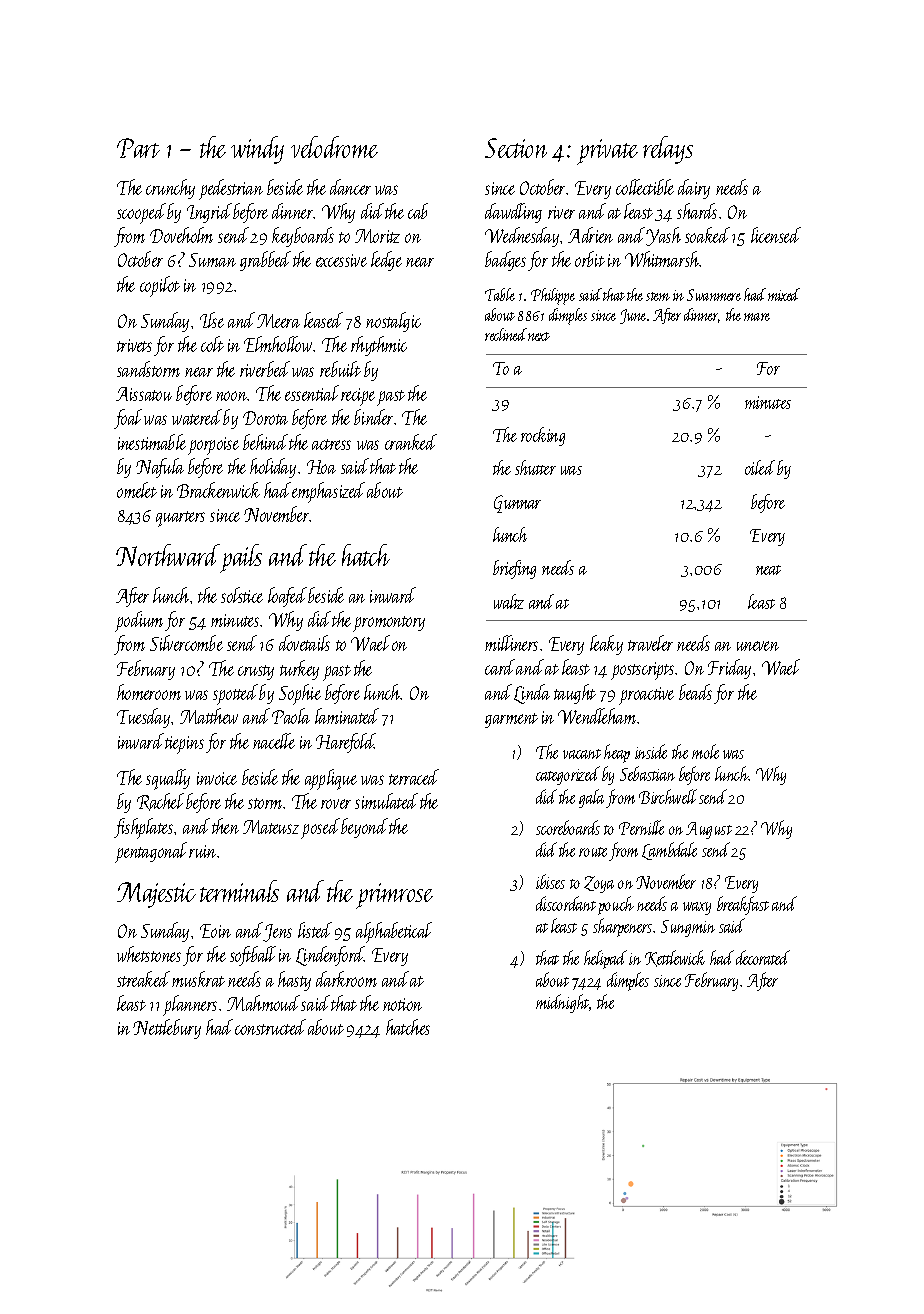  What do you see at coordinates (705, 751) in the screenshot?
I see `mole` at bounding box center [705, 751].
